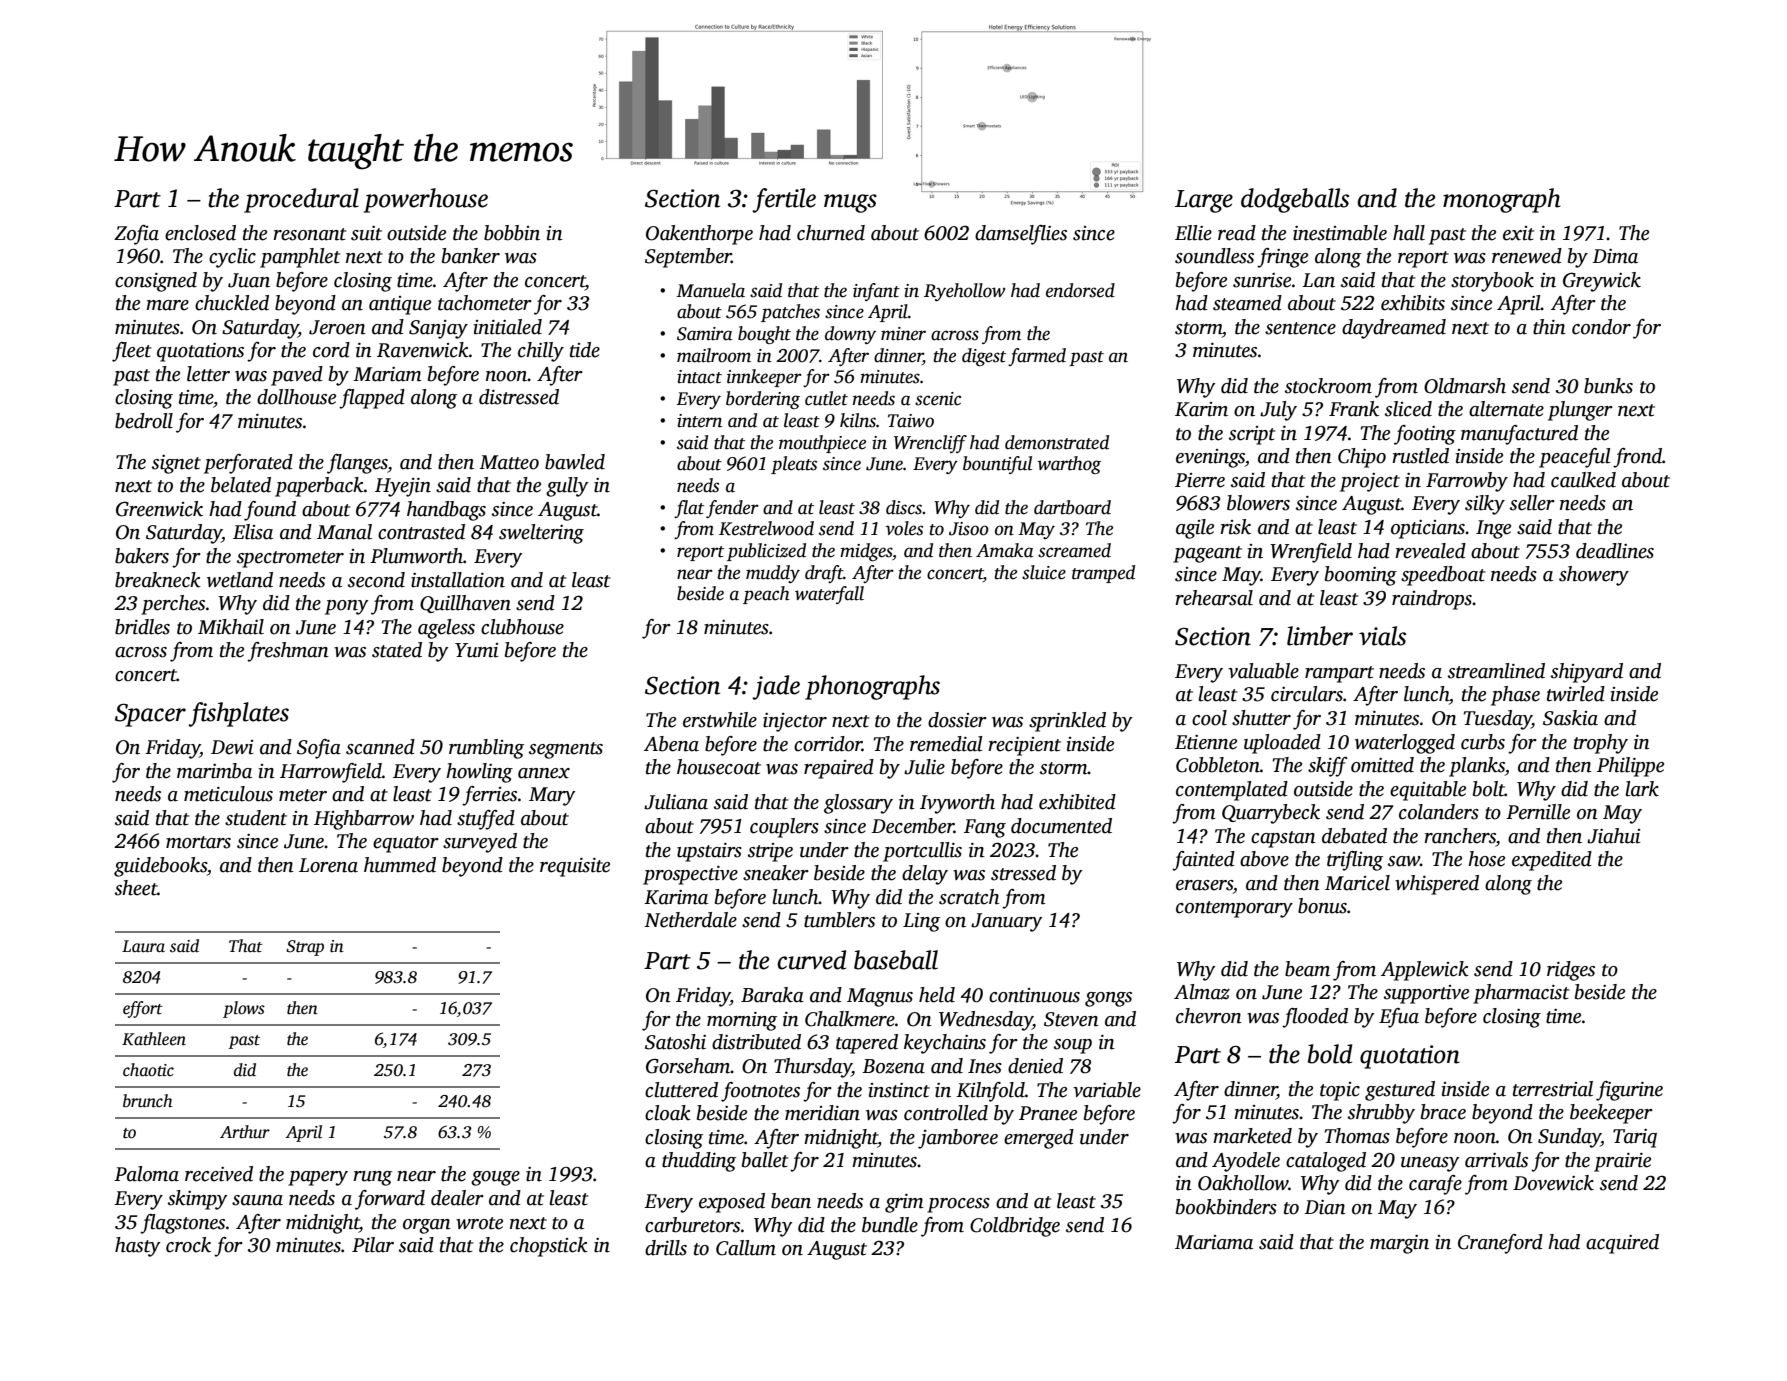 Image resolution: width=1787 pixels, height=1381 pixels. I want to click on bought, so click(764, 335).
